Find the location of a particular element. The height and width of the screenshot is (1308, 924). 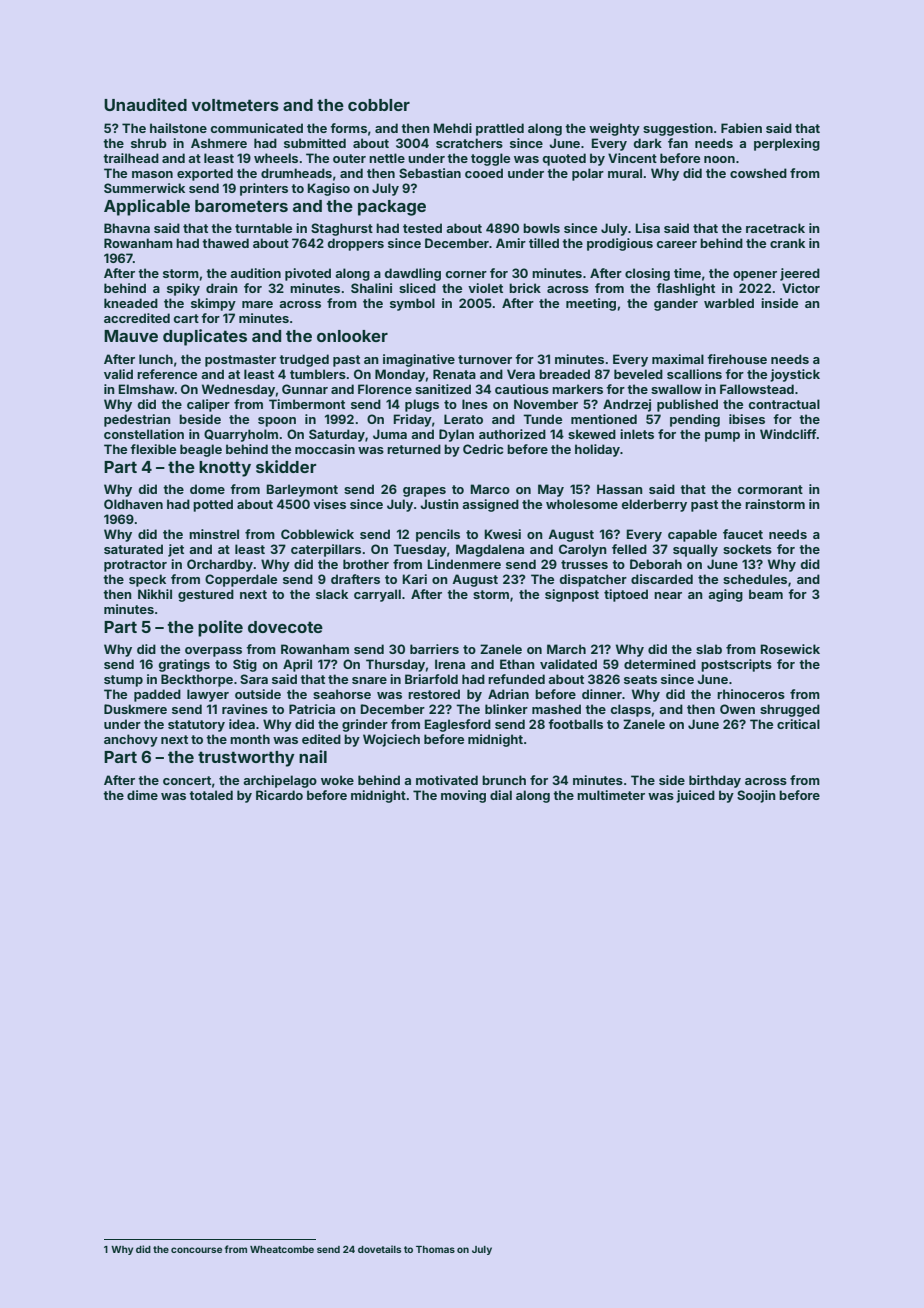

totaled is located at coordinates (211, 795).
